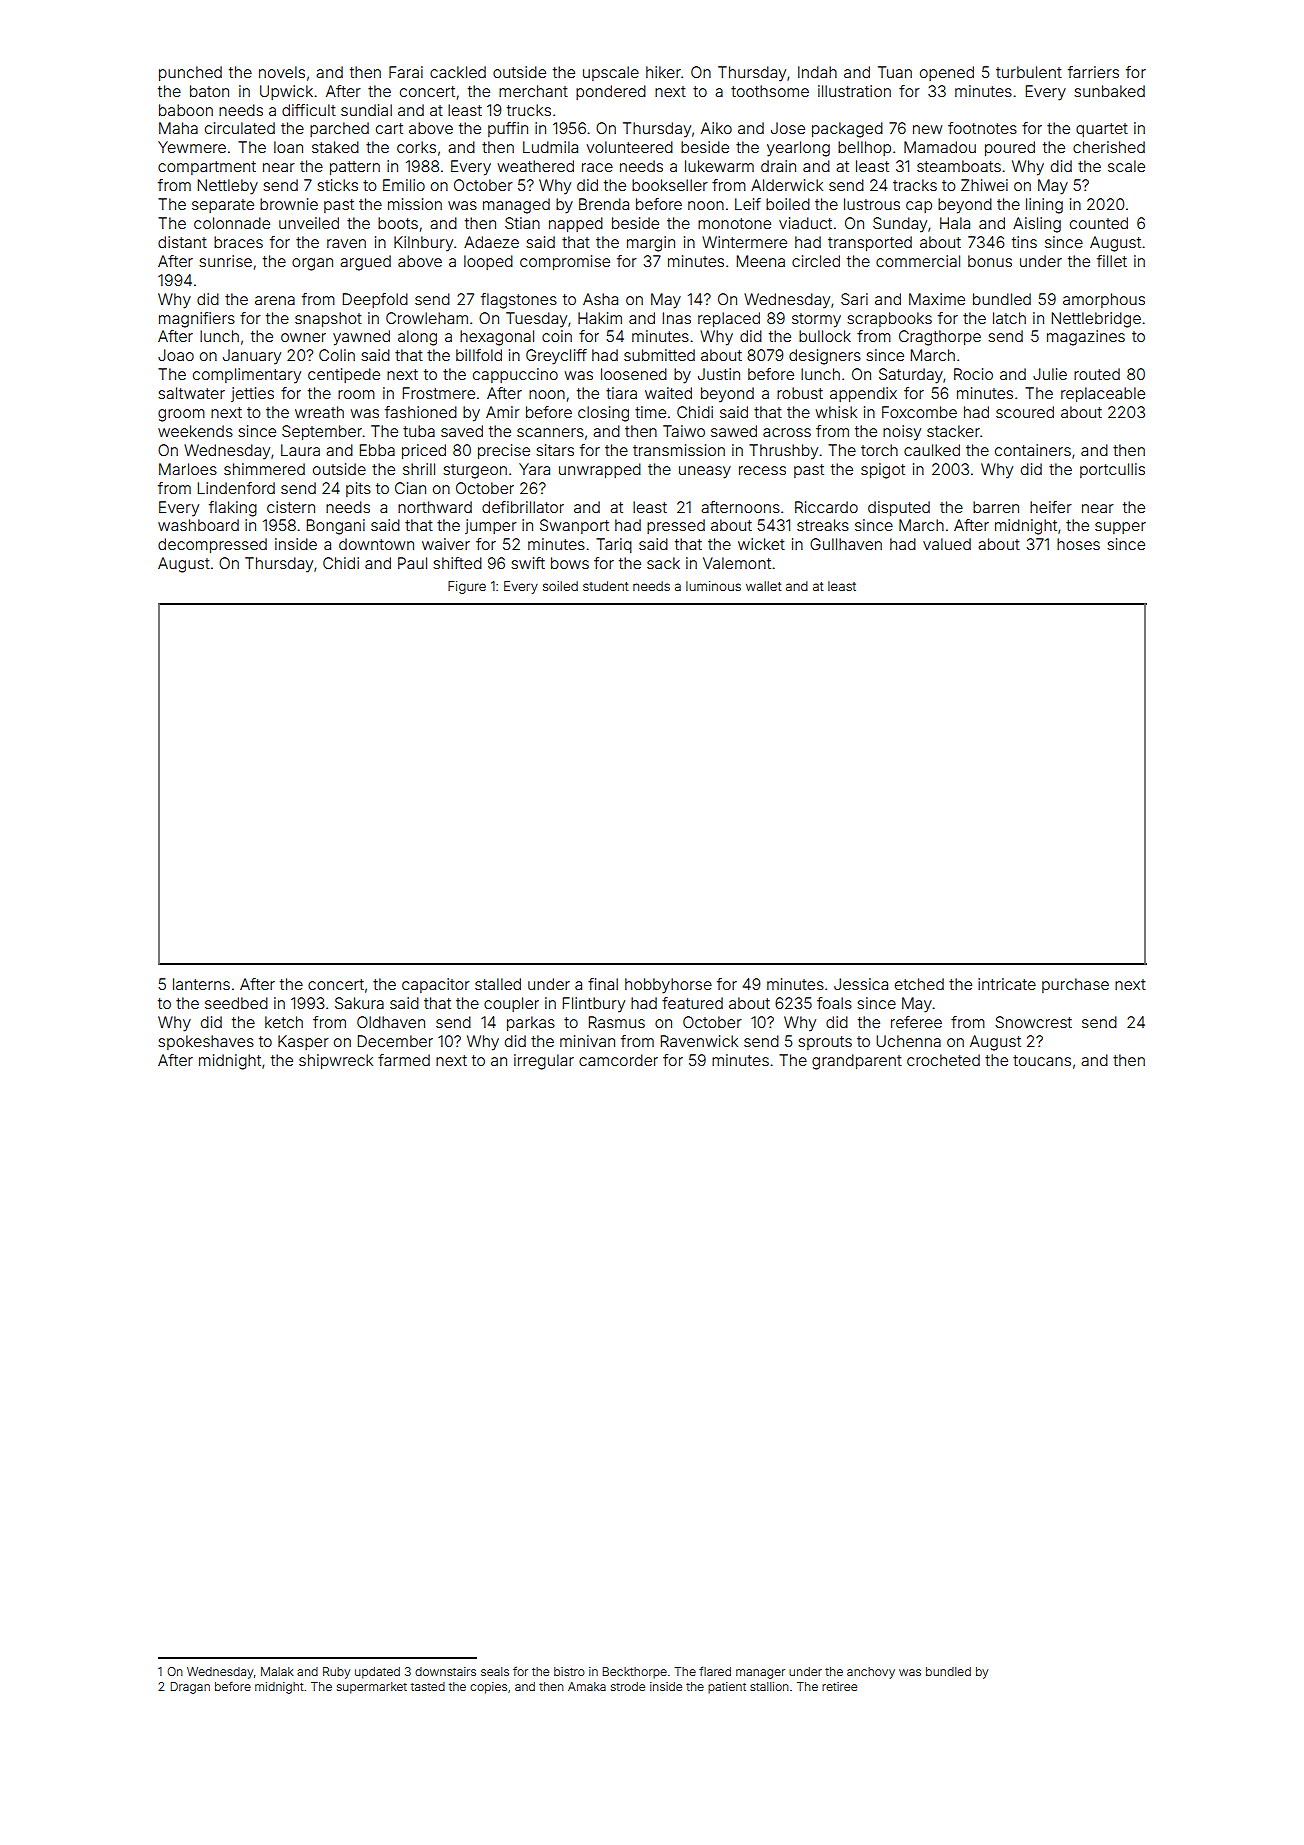 This screenshot has height=1845, width=1304. What do you see at coordinates (628, 1686) in the screenshot?
I see `strode` at bounding box center [628, 1686].
